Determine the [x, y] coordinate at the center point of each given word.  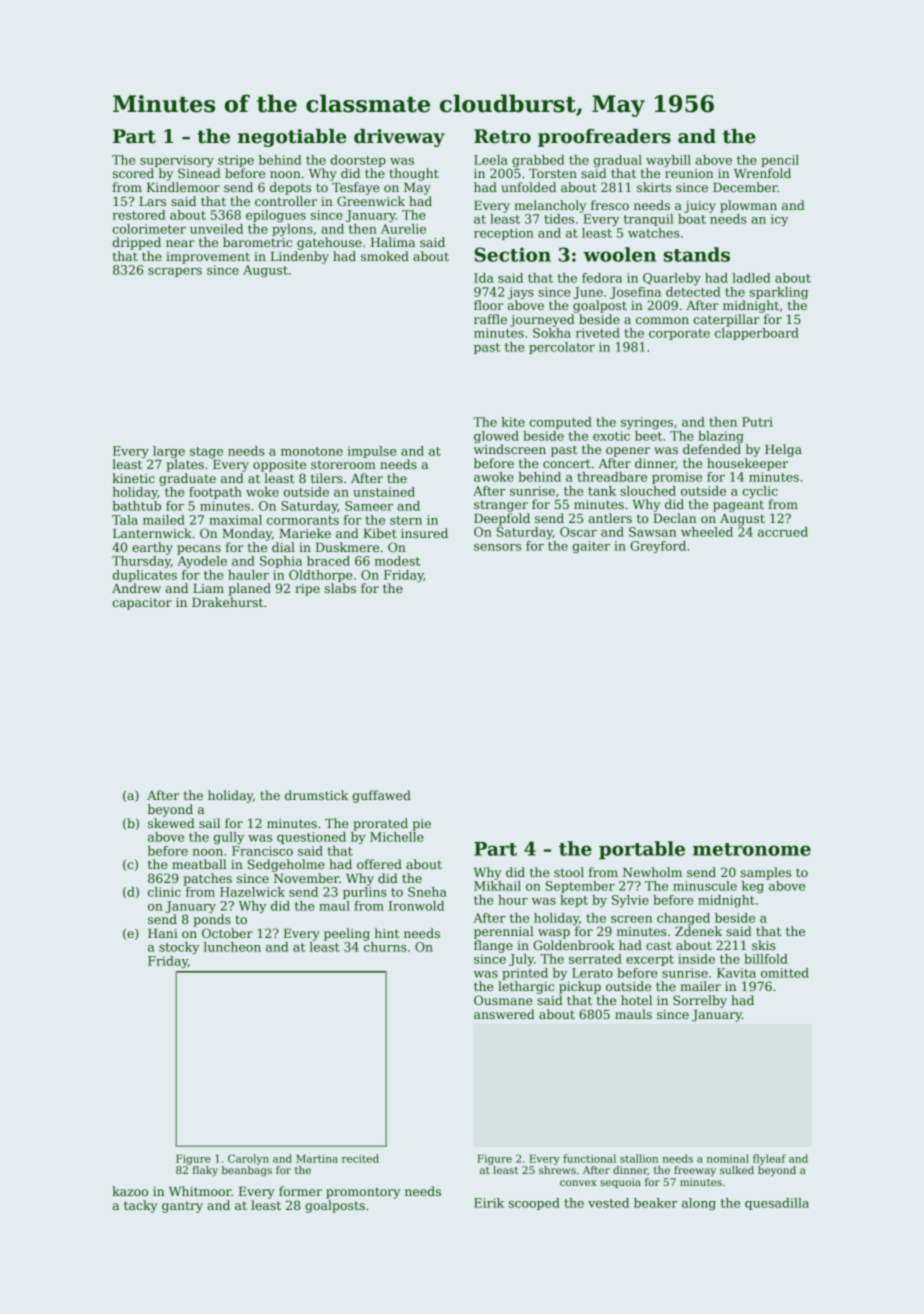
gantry [182, 1207]
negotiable [292, 138]
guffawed [382, 796]
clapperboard [757, 334]
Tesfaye [355, 188]
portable [642, 850]
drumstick [316, 795]
